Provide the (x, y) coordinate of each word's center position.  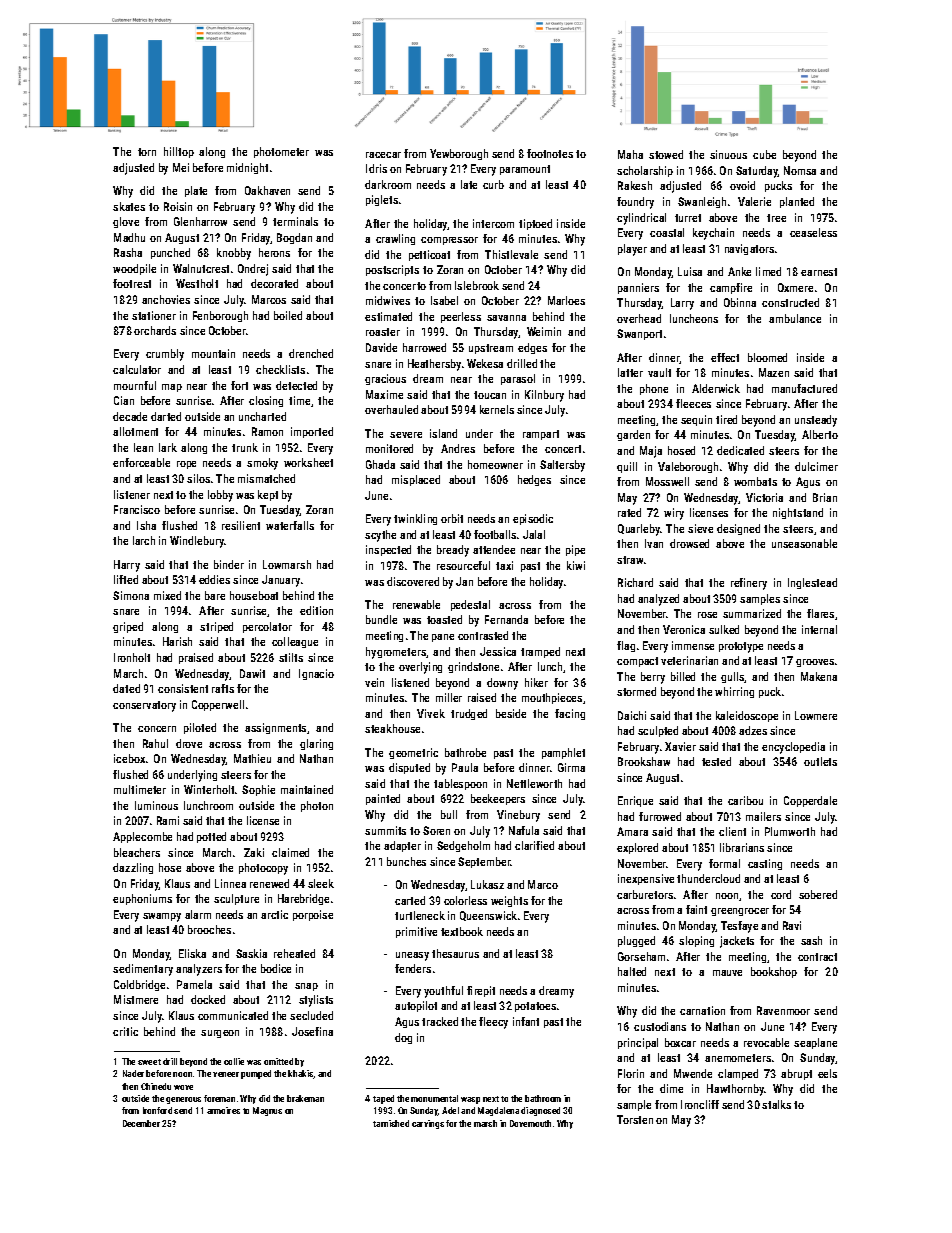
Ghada (380, 464)
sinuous (728, 154)
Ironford (157, 1110)
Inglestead (812, 583)
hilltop (179, 152)
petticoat (429, 255)
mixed (167, 595)
